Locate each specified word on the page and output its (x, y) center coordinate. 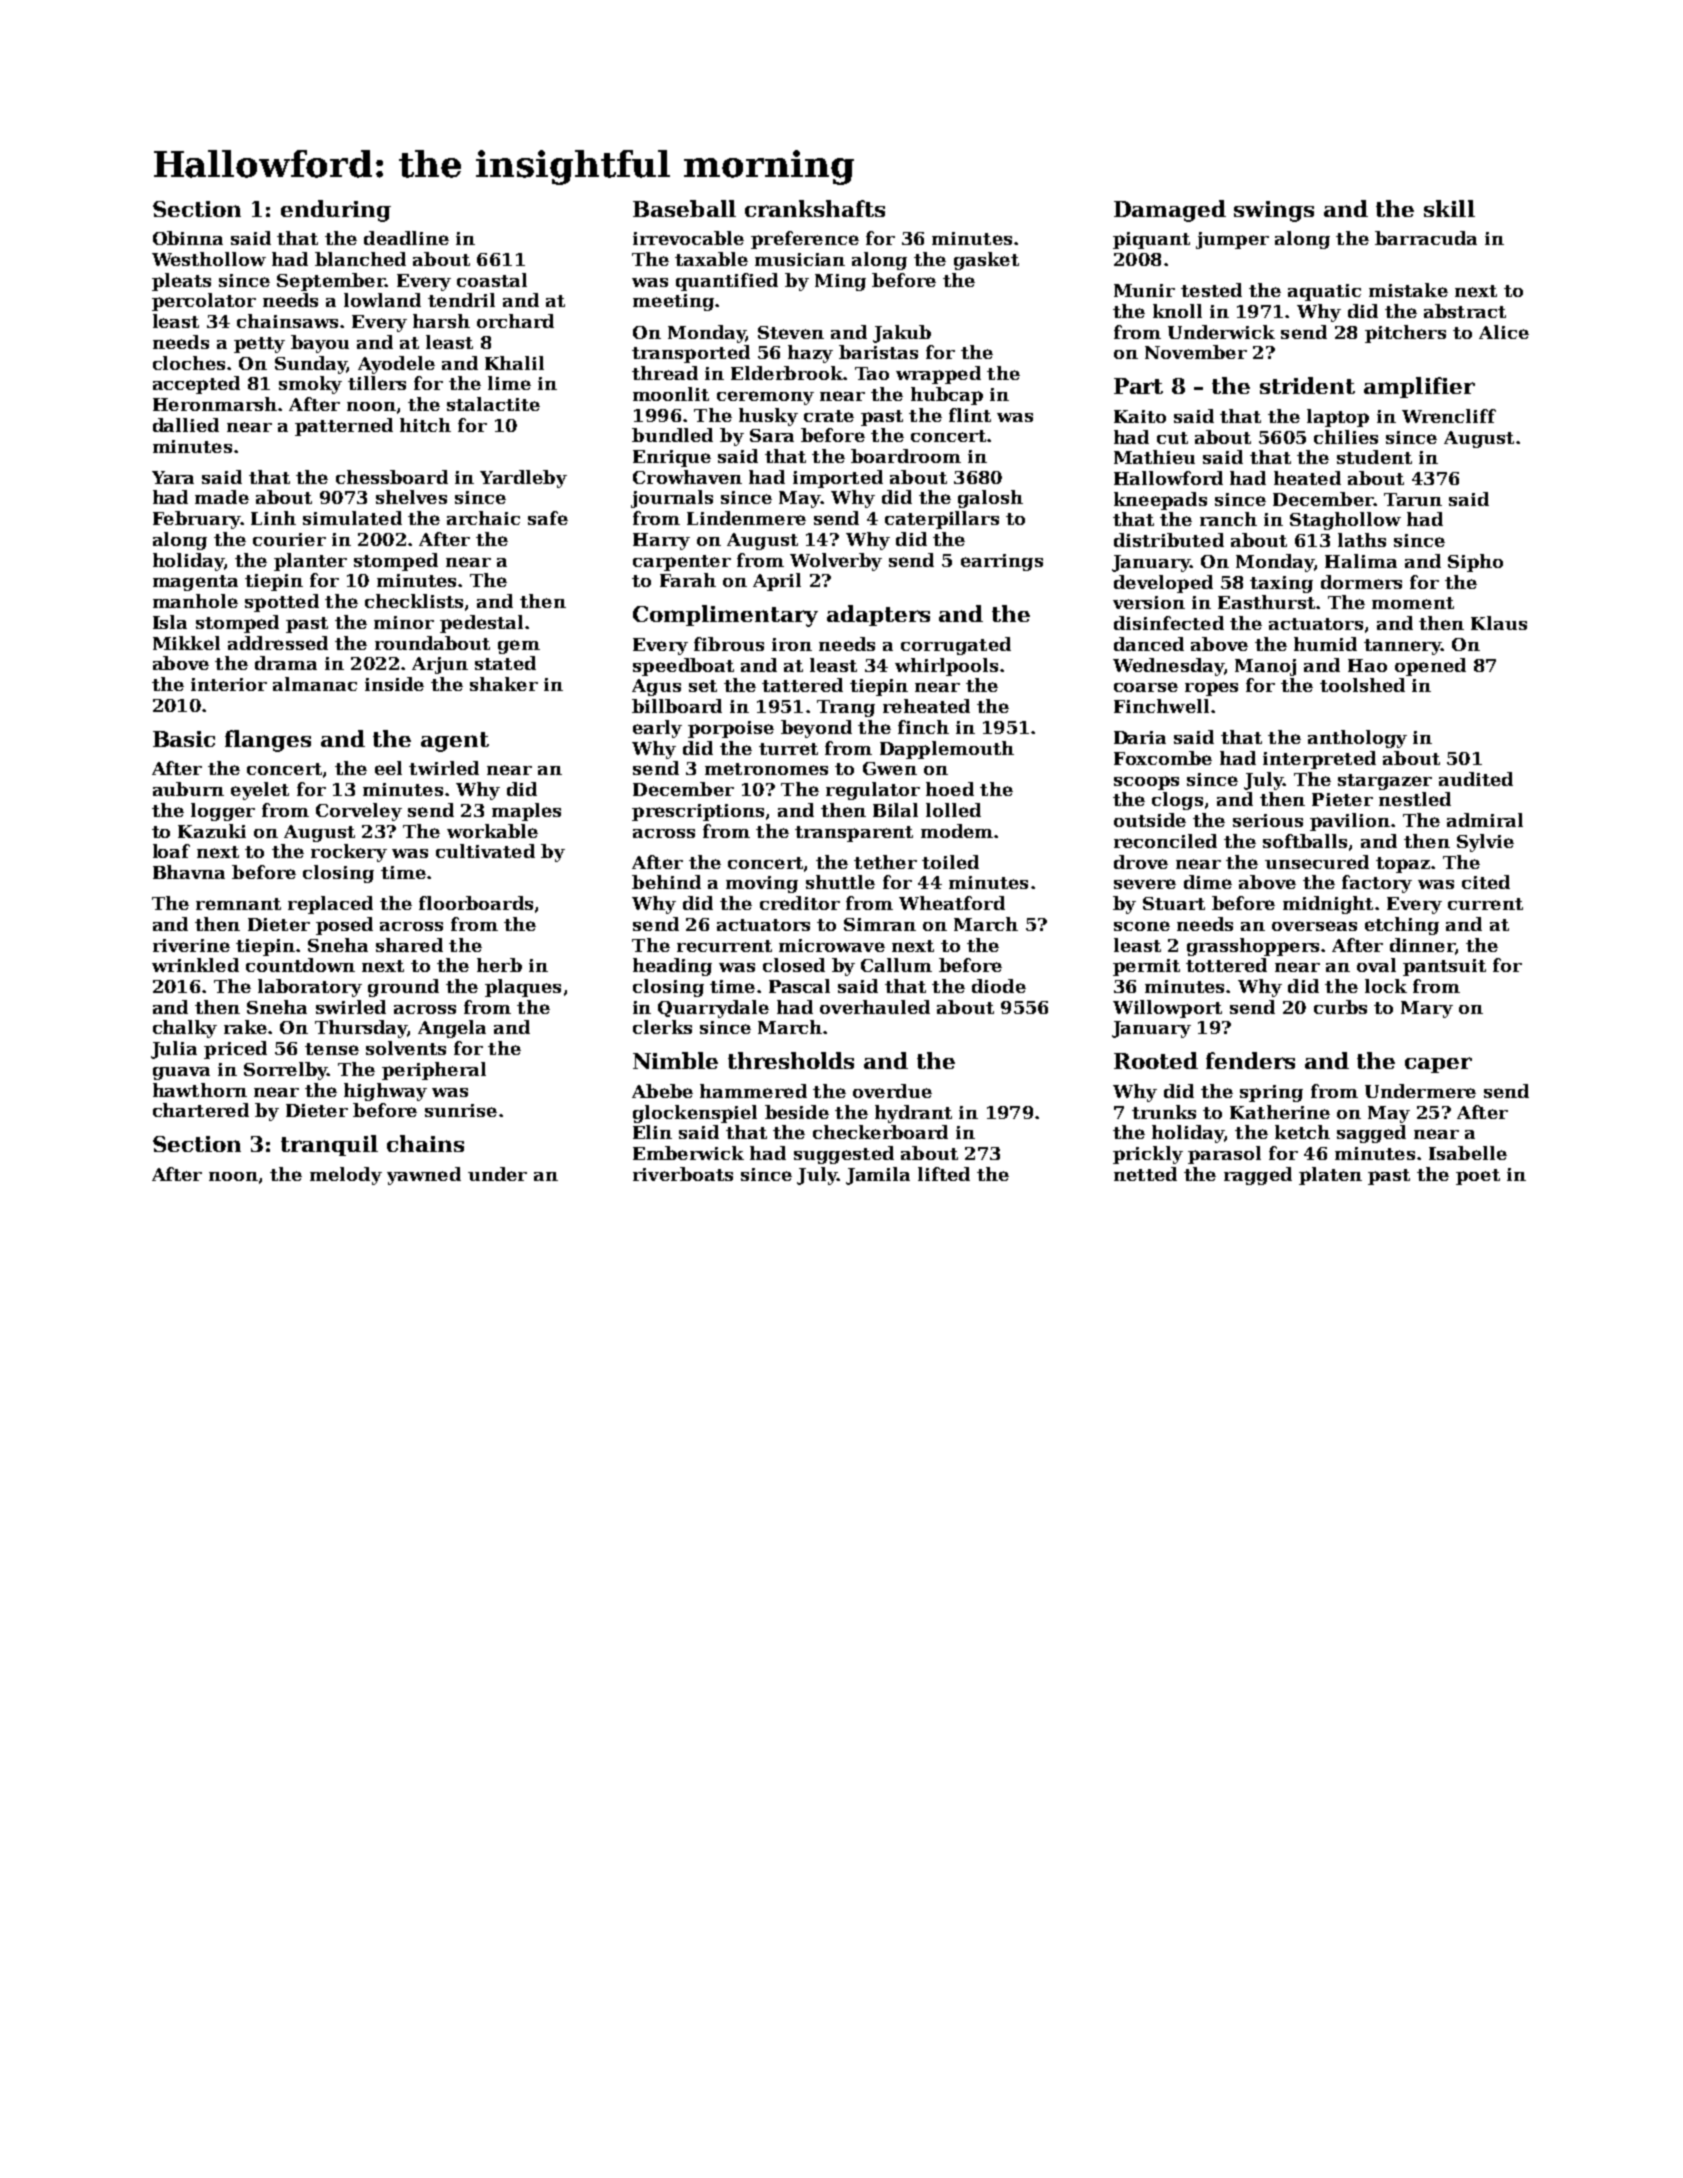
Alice (1504, 332)
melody (346, 1176)
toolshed (1362, 685)
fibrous (729, 644)
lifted (944, 1174)
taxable (711, 259)
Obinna (188, 238)
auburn (188, 789)
